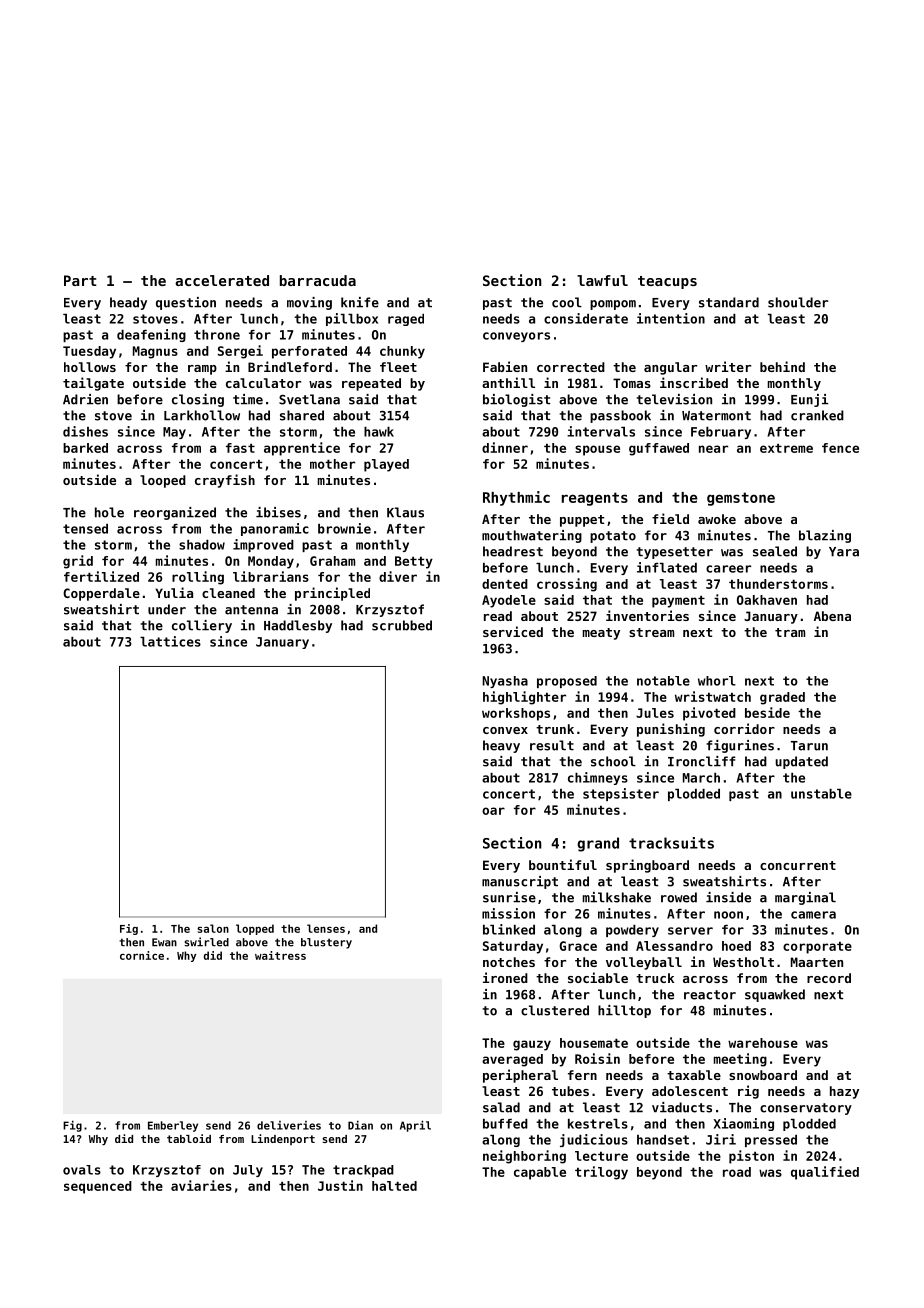  I want to click on graded, so click(782, 698).
